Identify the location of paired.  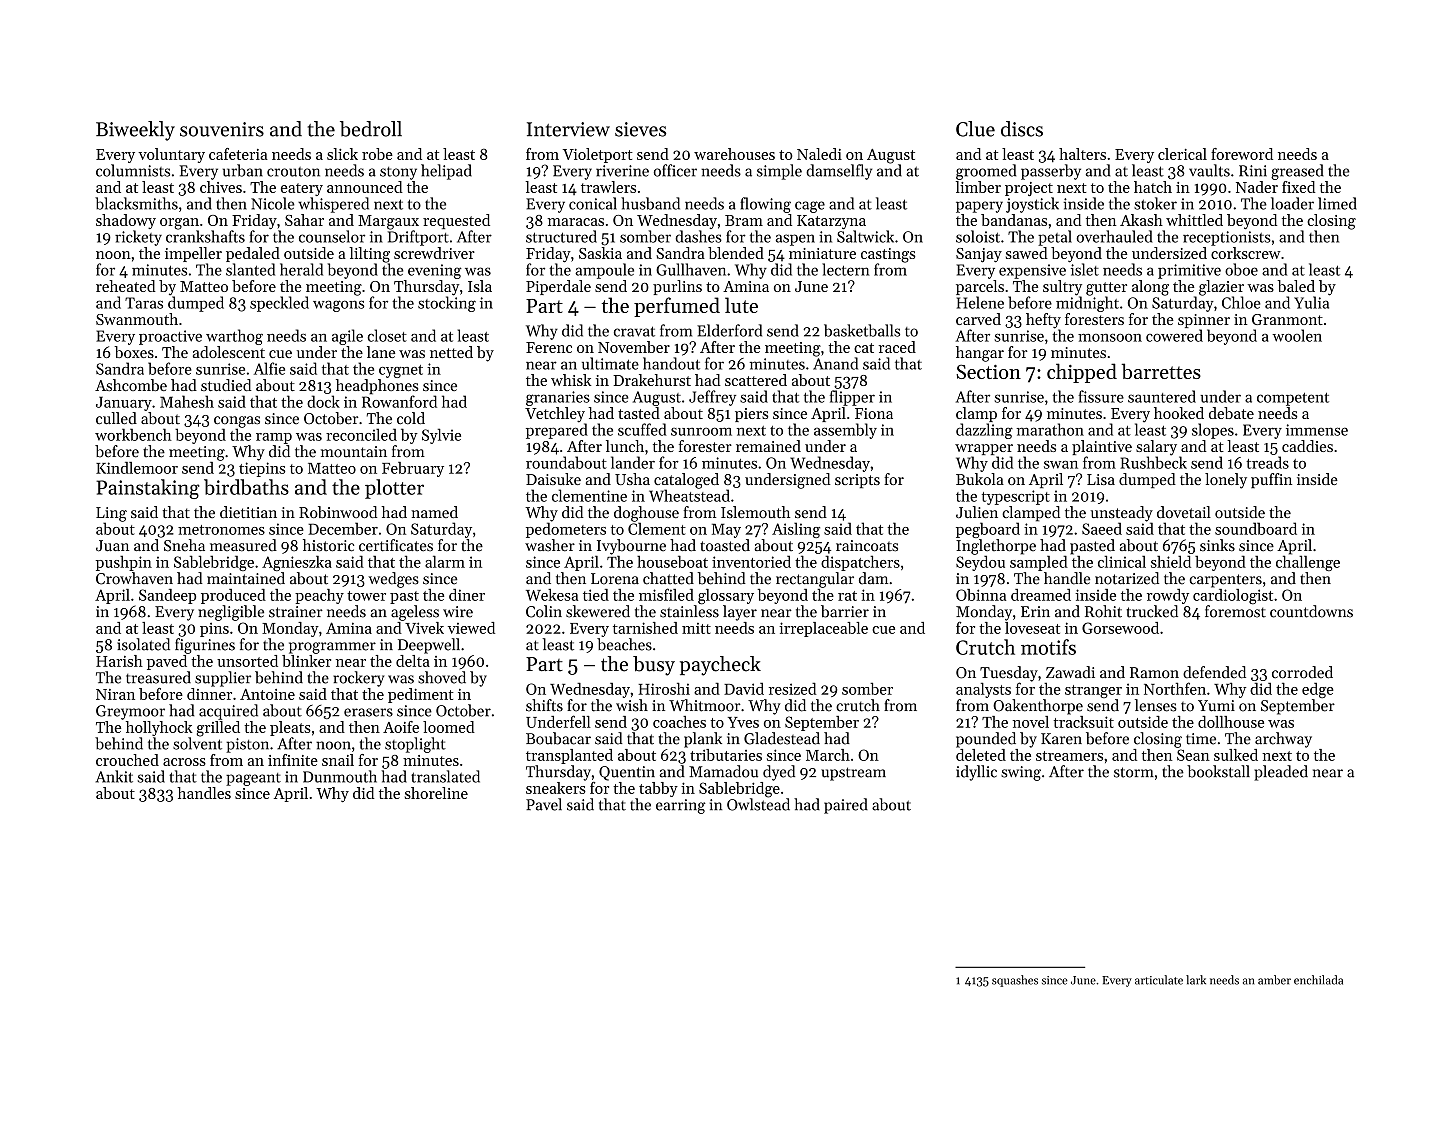
(846, 806).
